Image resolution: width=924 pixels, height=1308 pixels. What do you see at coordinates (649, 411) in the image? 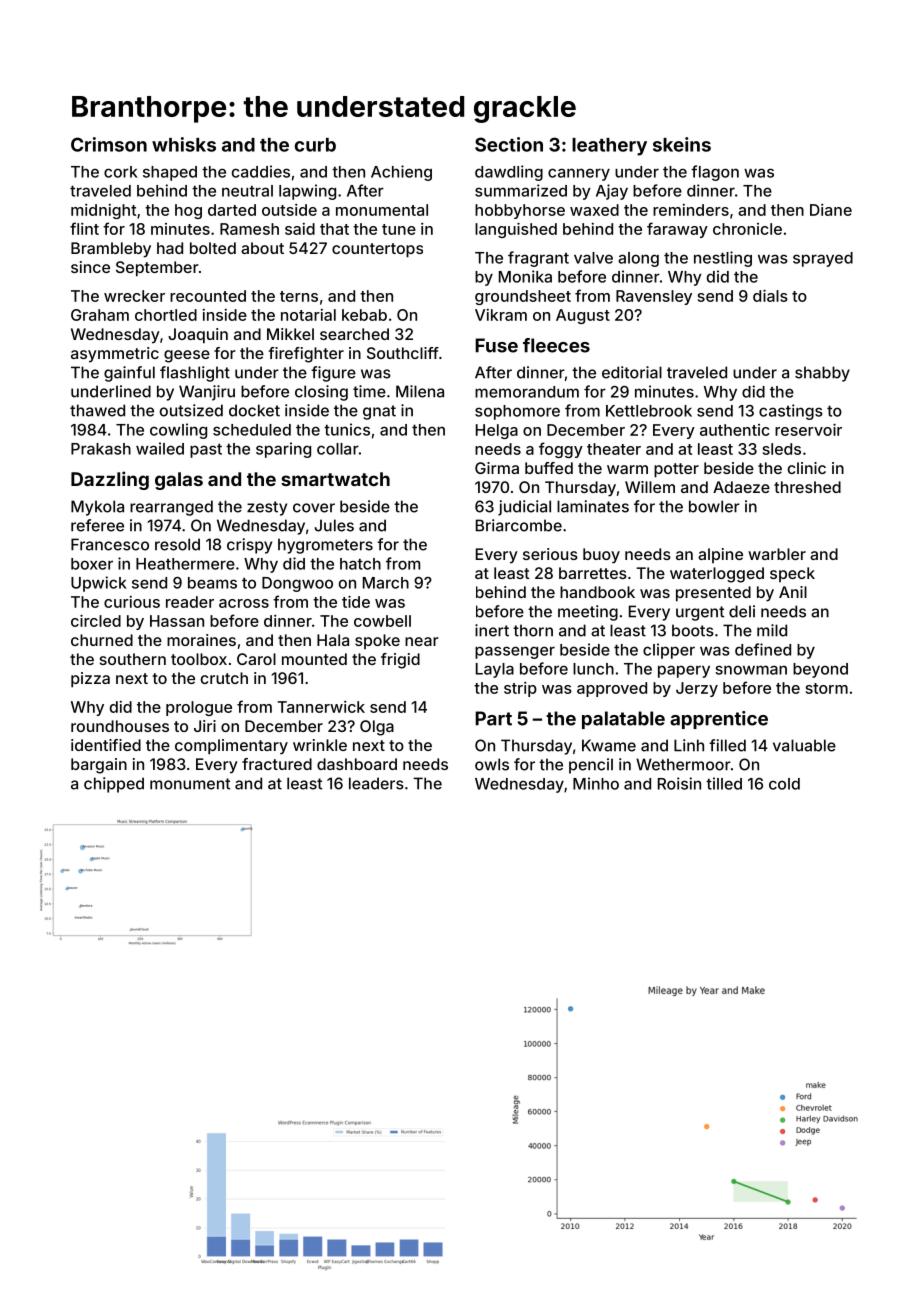
I see `Kettlebrook` at bounding box center [649, 411].
